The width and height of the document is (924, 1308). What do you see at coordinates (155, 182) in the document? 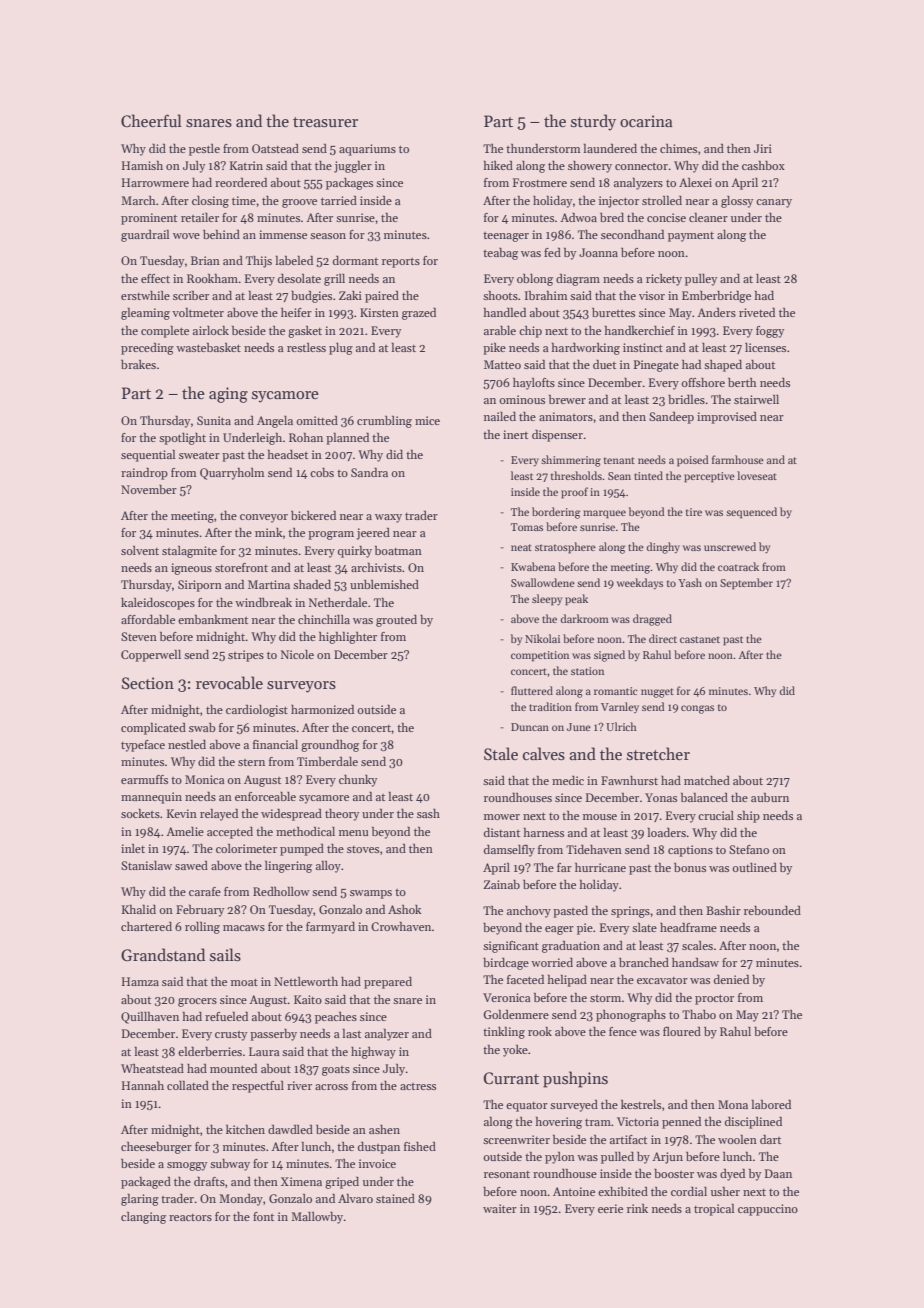
I see `Harrowmere` at bounding box center [155, 182].
